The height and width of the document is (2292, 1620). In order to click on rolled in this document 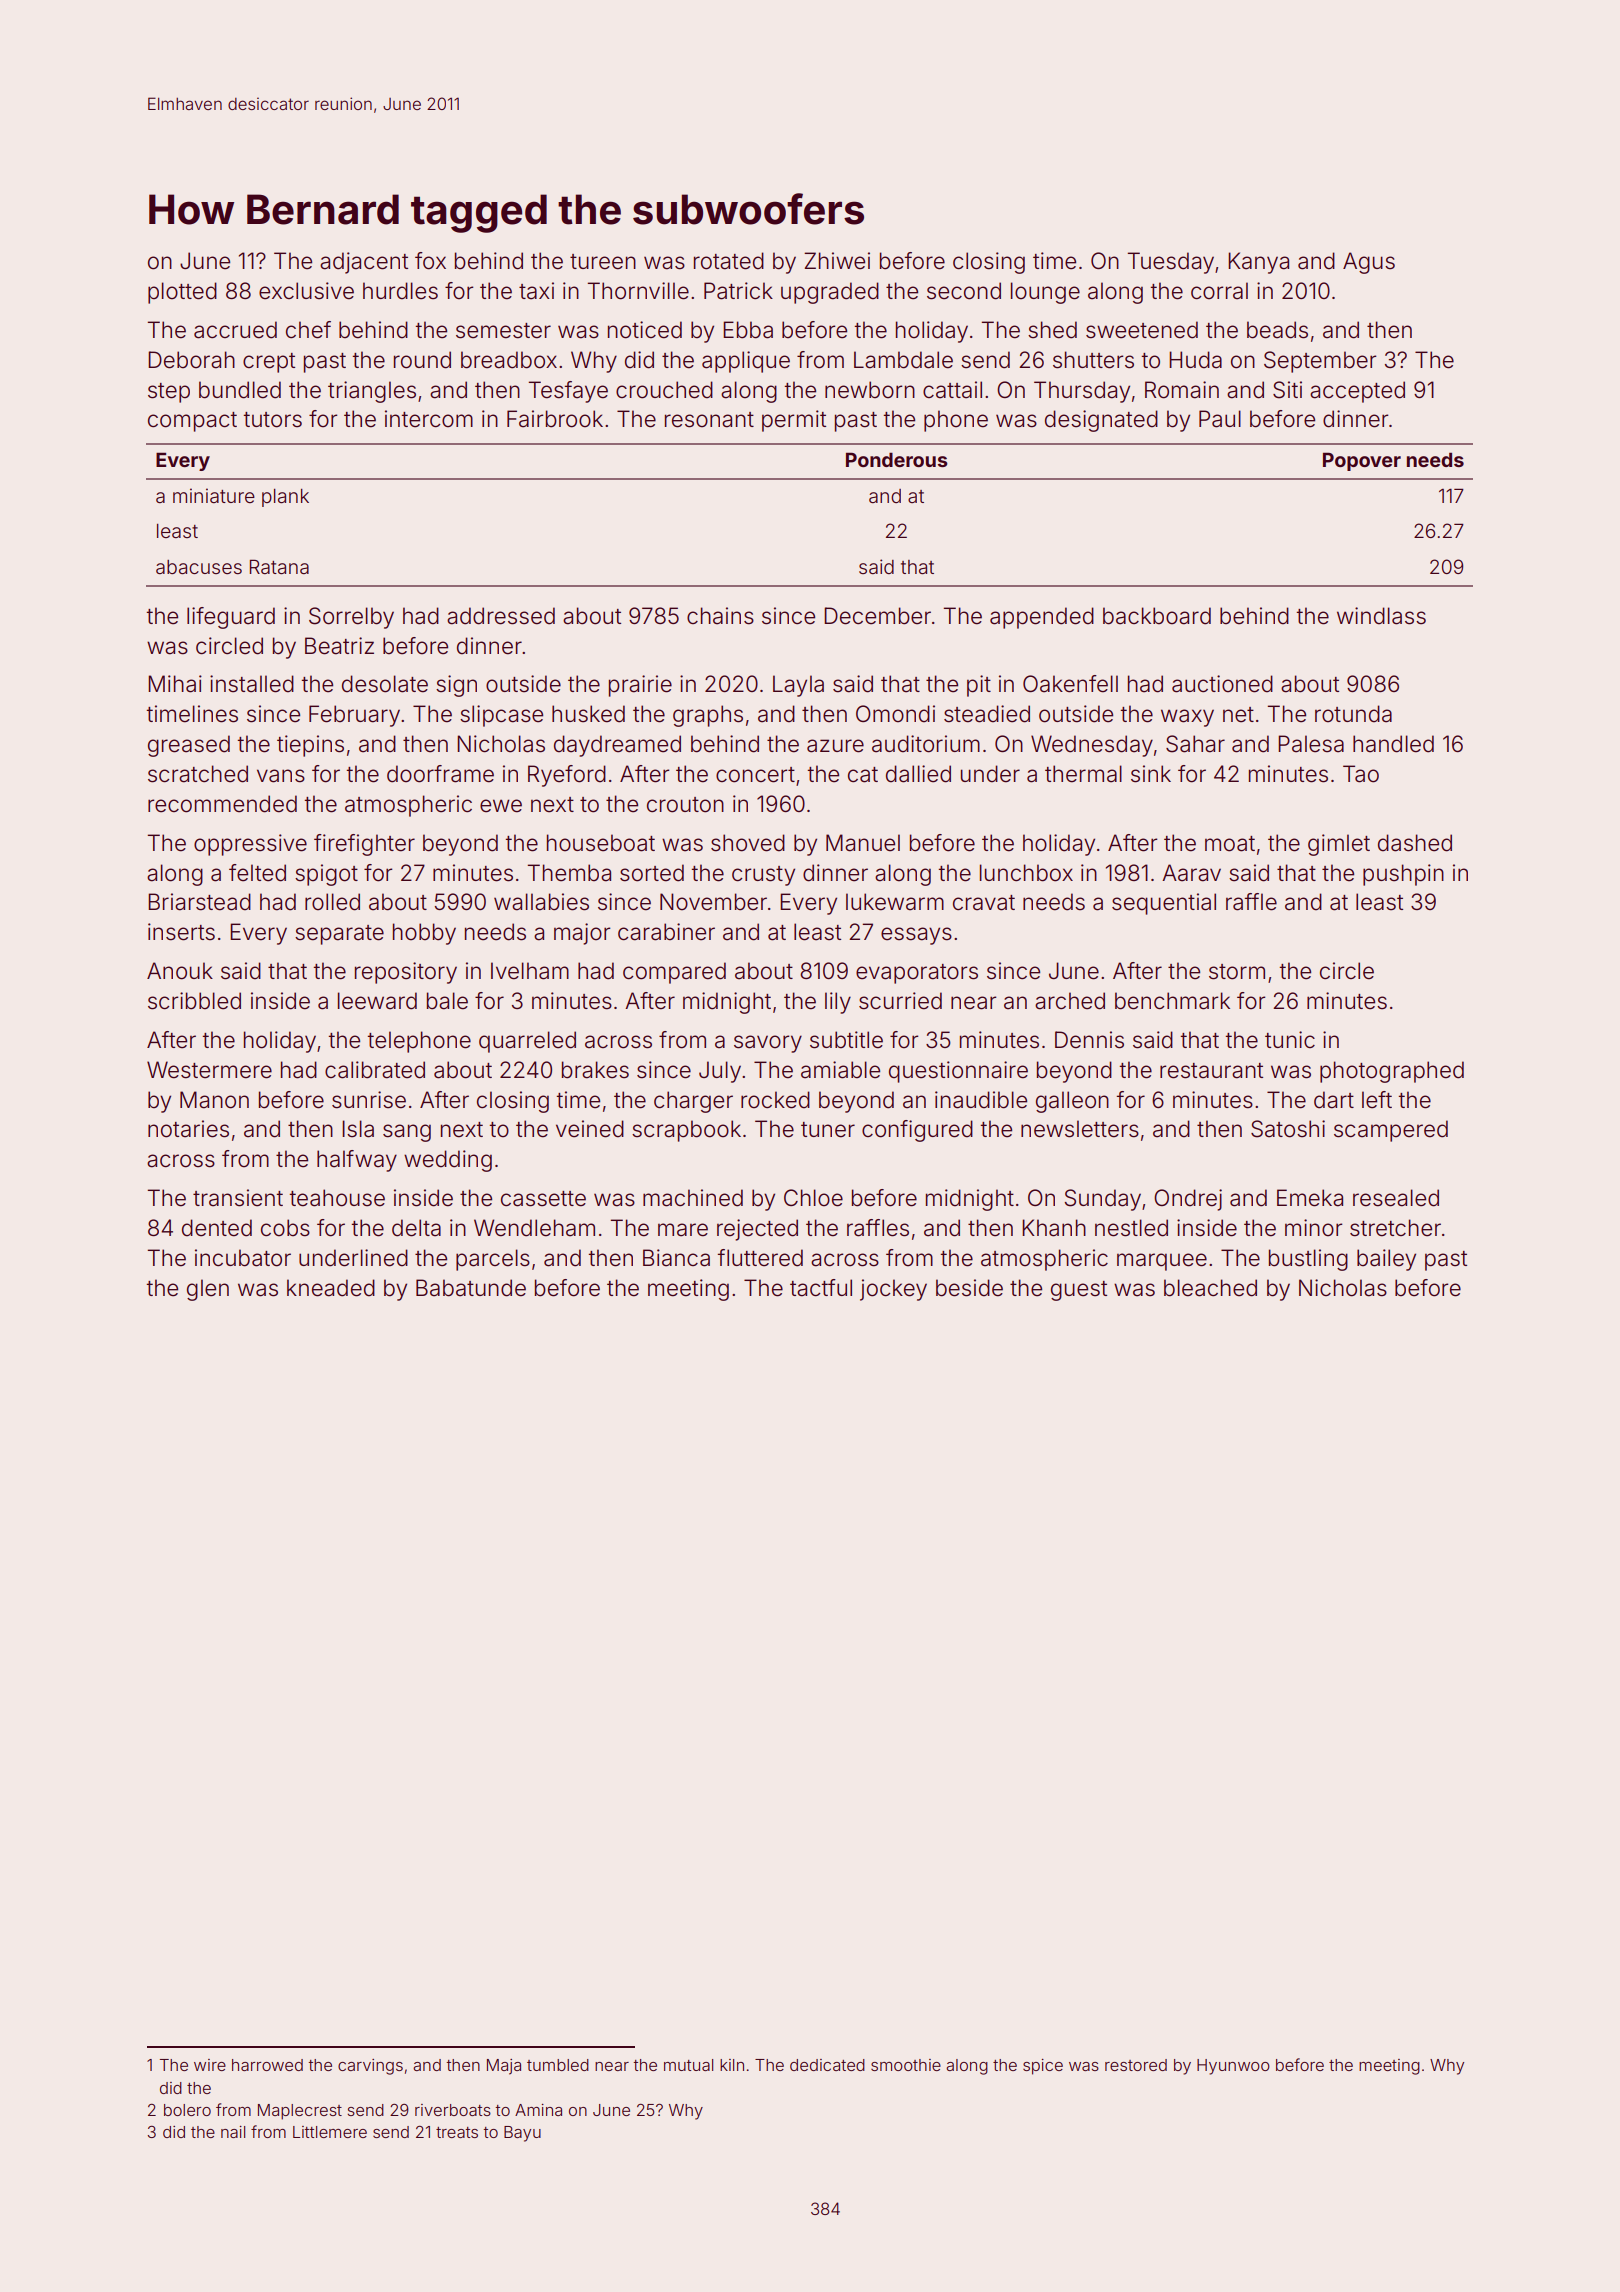, I will do `click(332, 902)`.
